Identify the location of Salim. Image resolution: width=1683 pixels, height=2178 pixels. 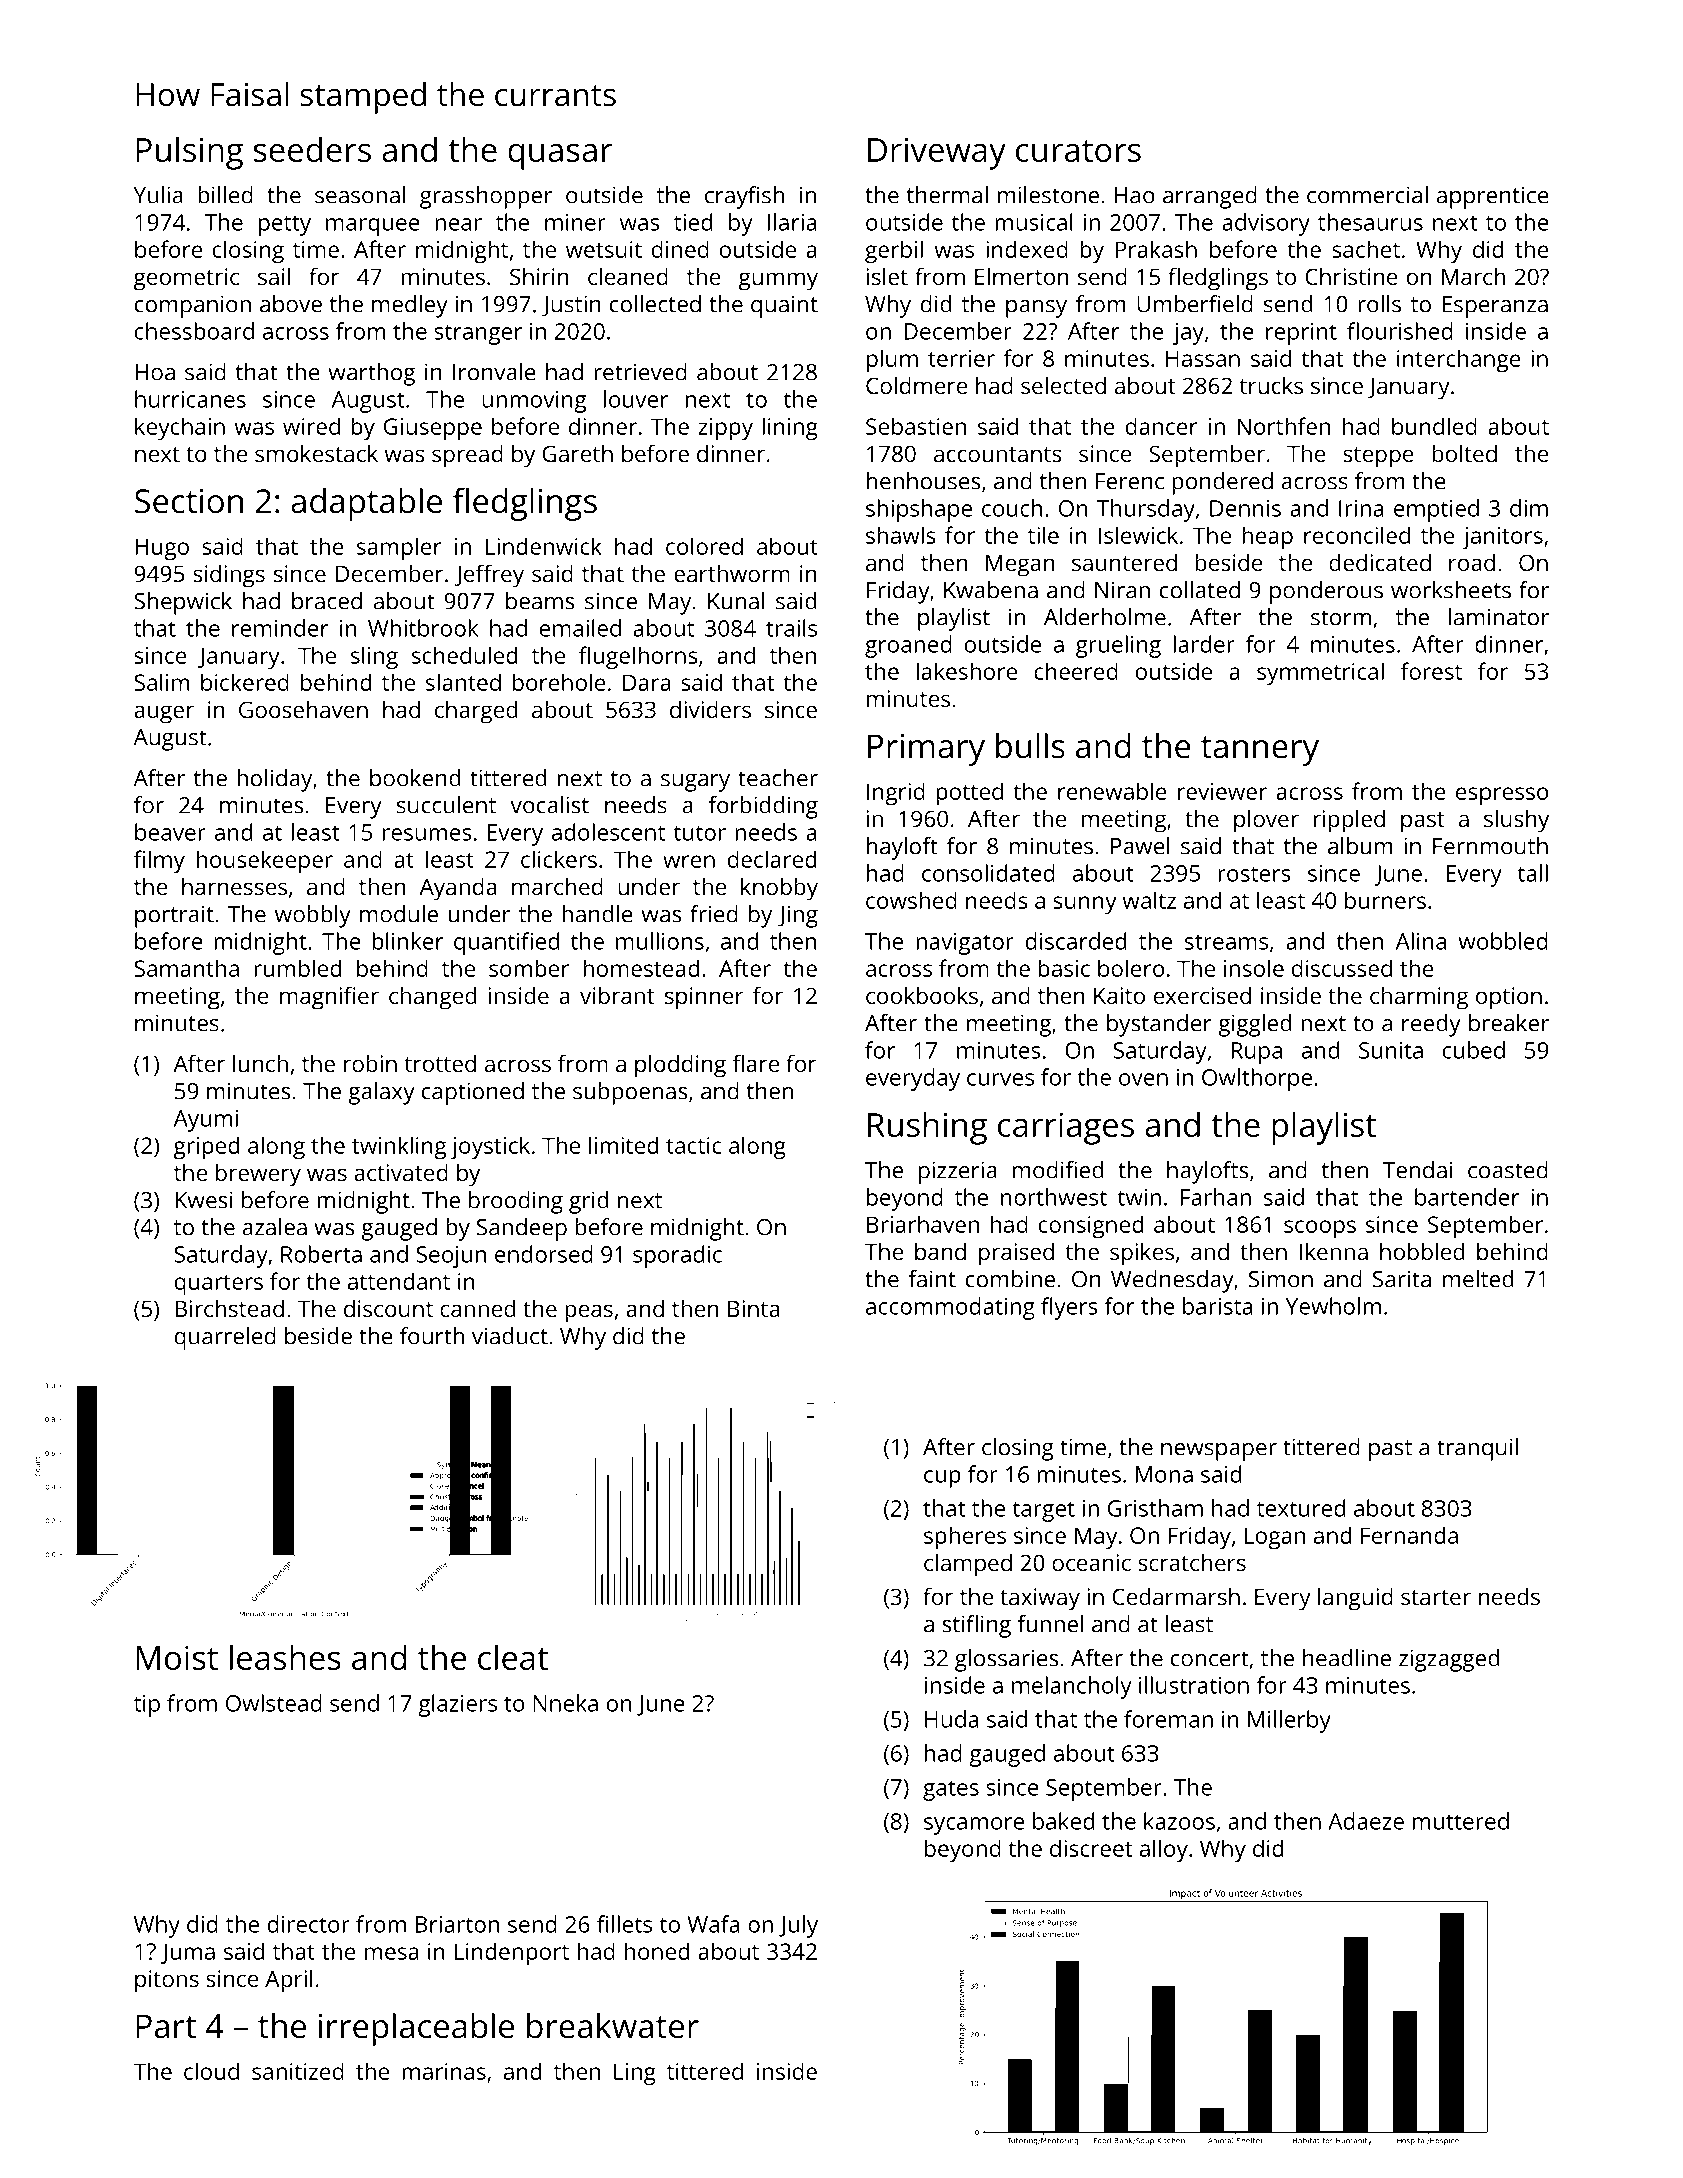
(161, 682).
